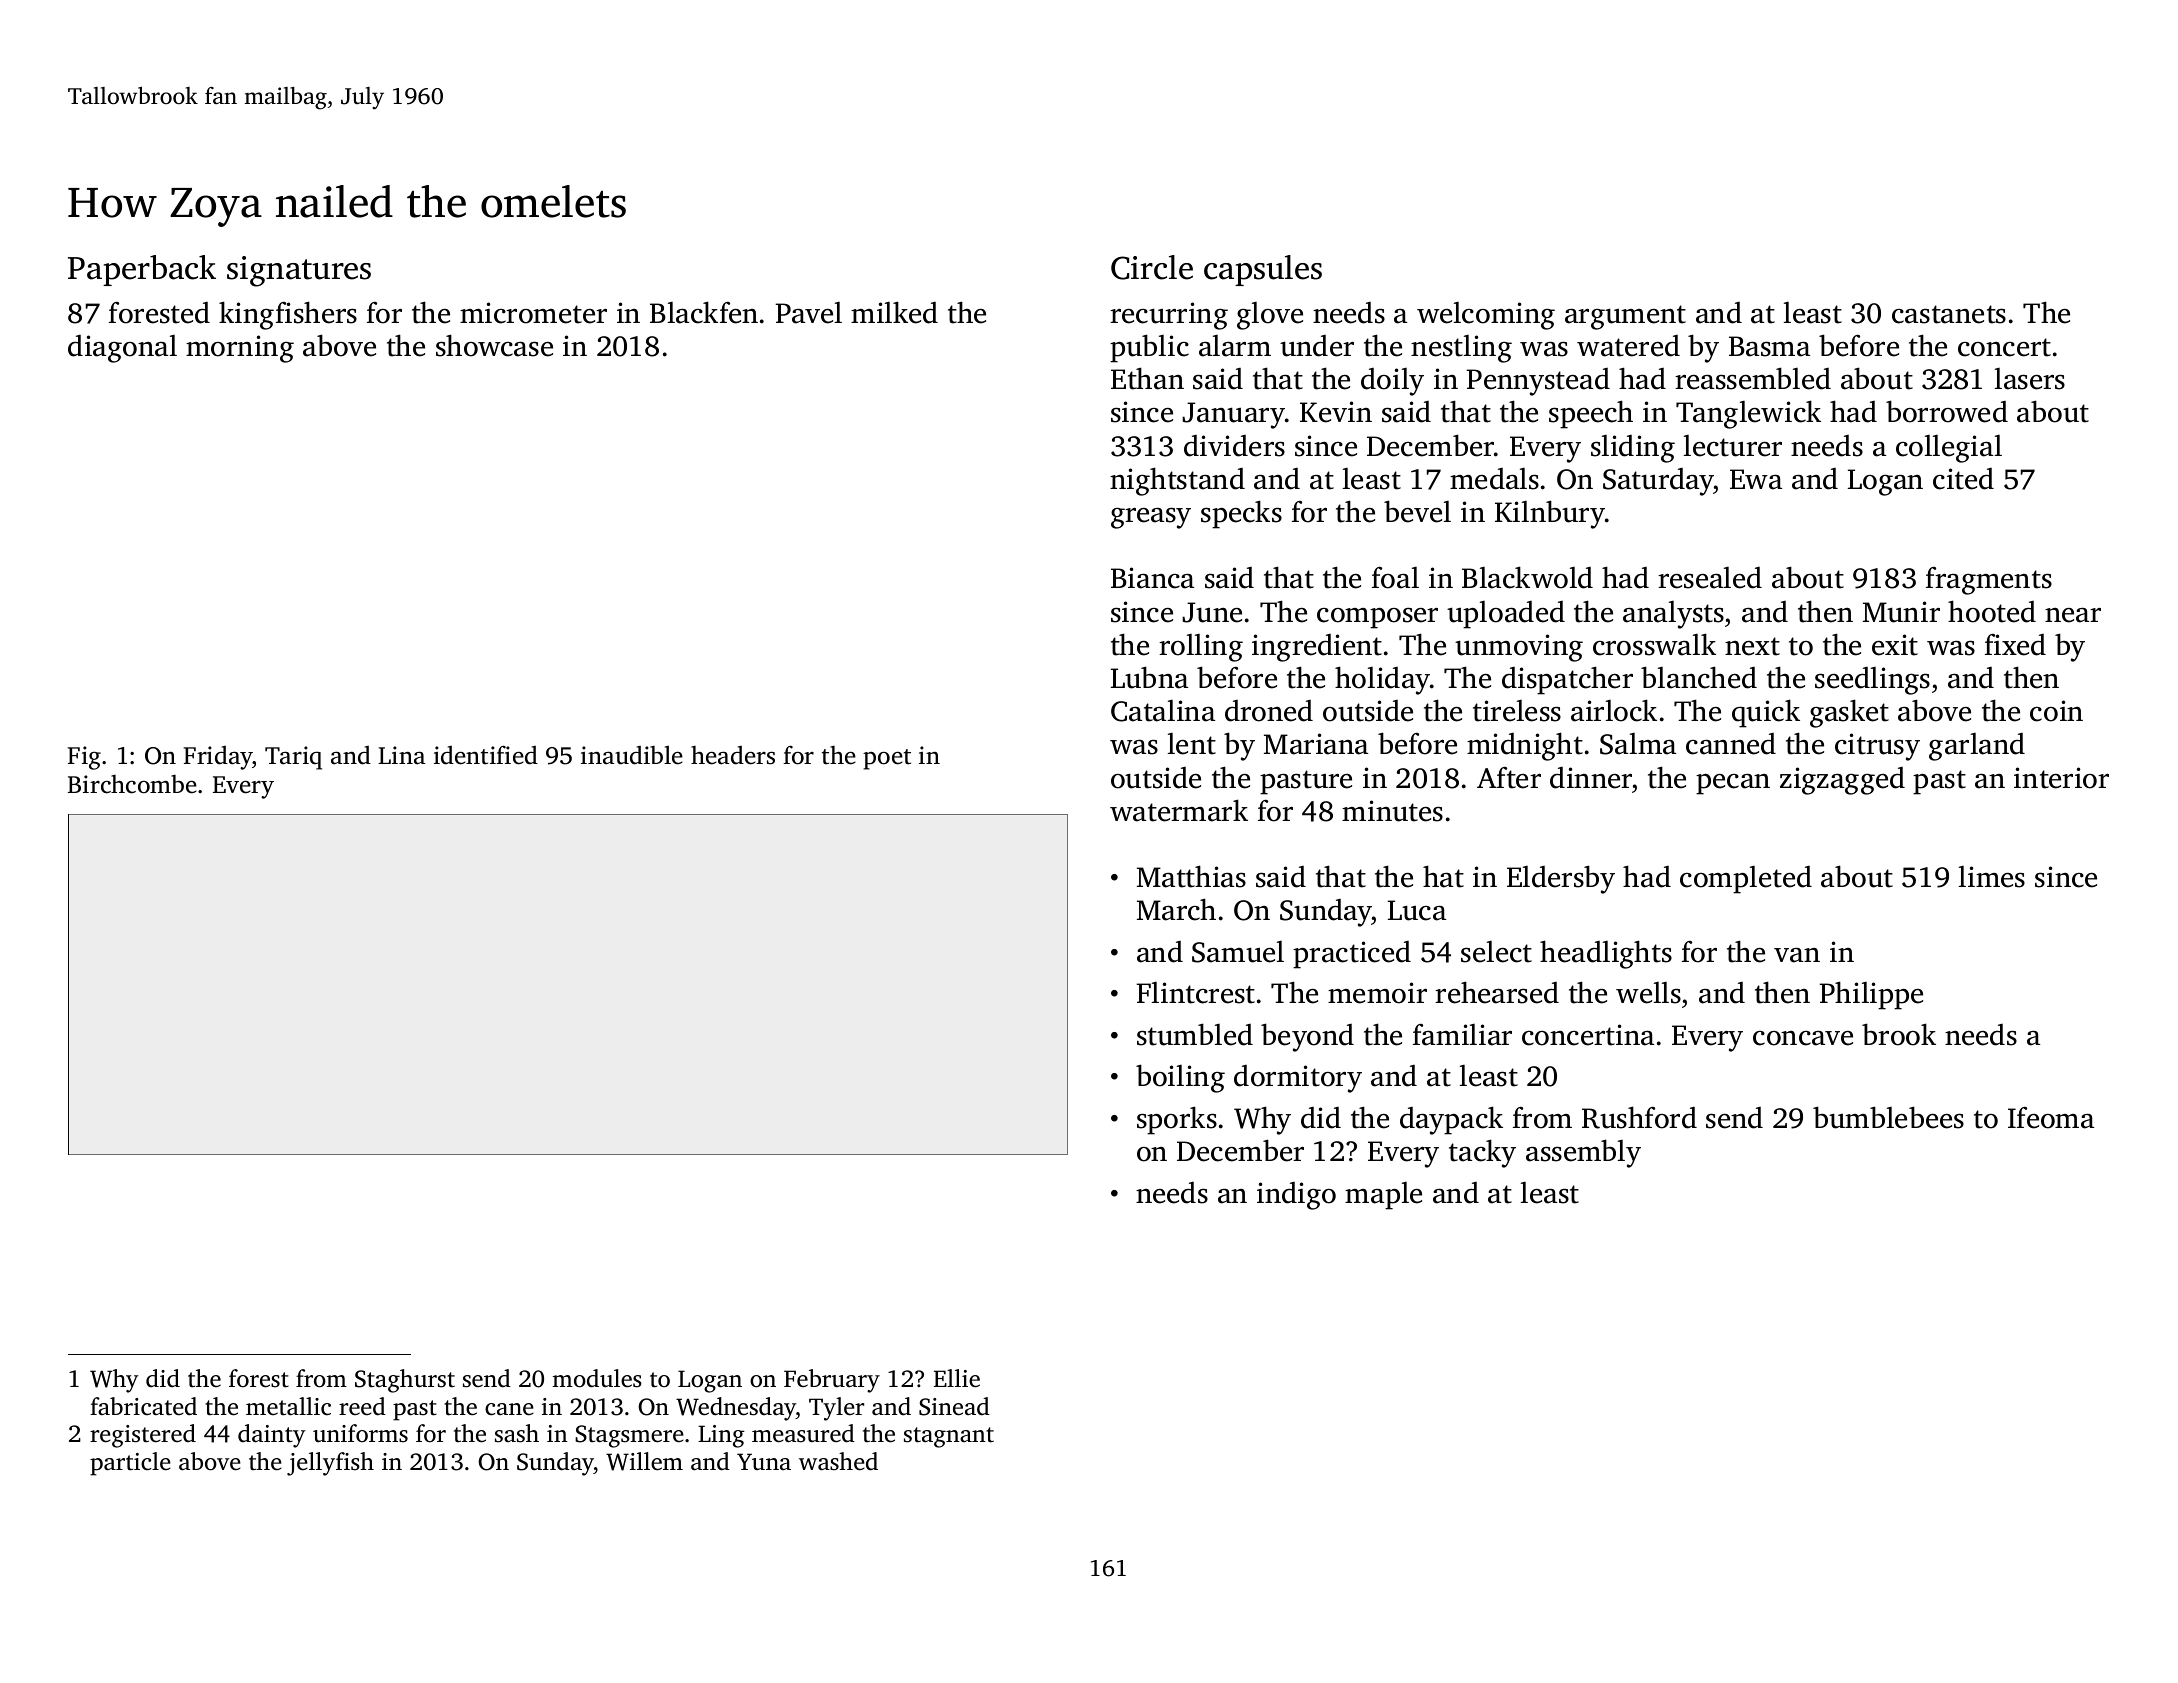 This image has height=1683, width=2178. I want to click on stumbled, so click(1195, 1034).
